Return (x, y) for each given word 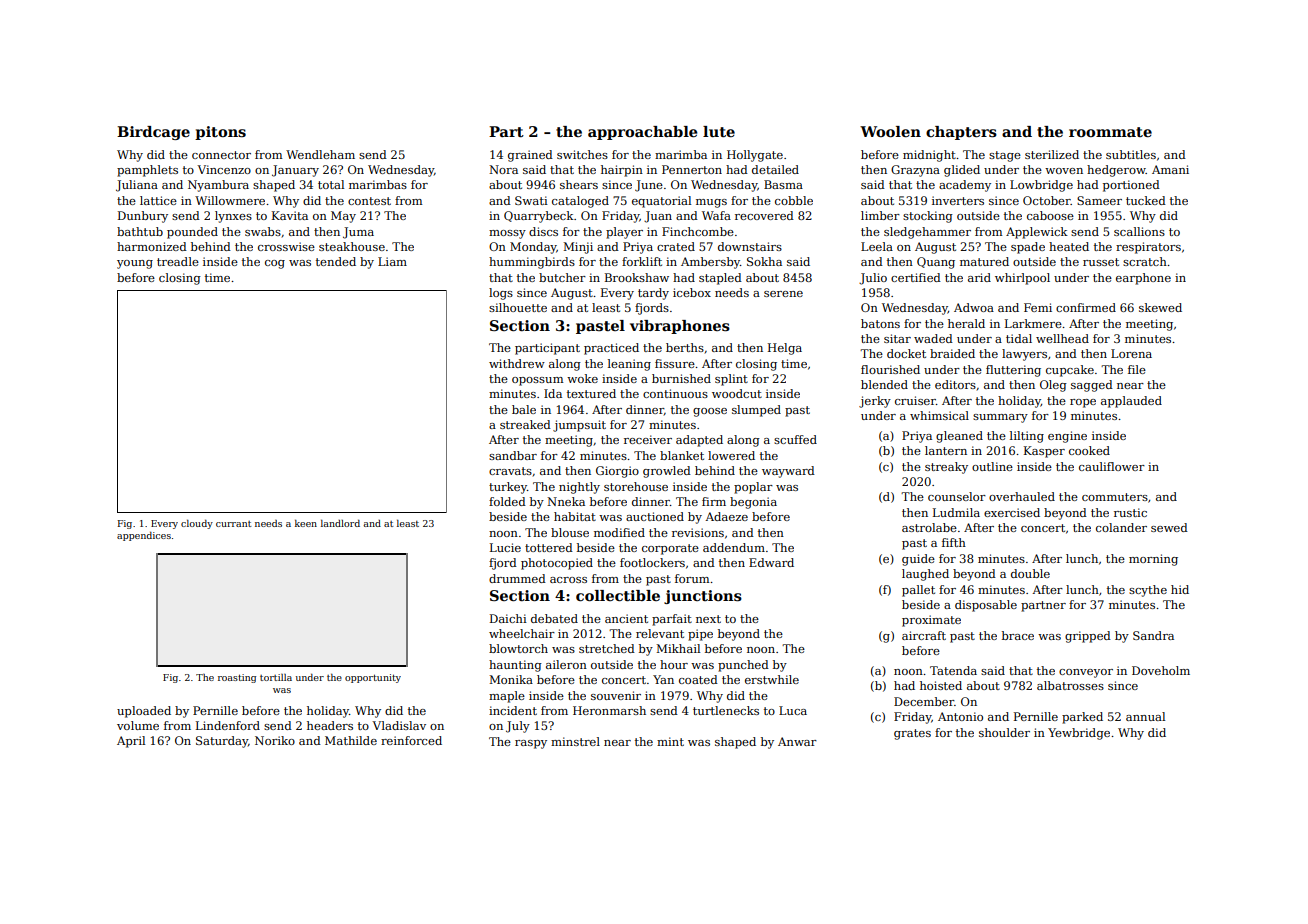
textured (591, 393)
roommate (1110, 132)
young (135, 264)
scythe (1148, 591)
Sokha (764, 261)
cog (275, 264)
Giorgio (617, 472)
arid (979, 277)
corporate (670, 549)
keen (306, 523)
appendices (144, 536)
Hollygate (755, 156)
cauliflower (1112, 466)
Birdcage (153, 133)
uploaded (144, 712)
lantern (946, 450)
